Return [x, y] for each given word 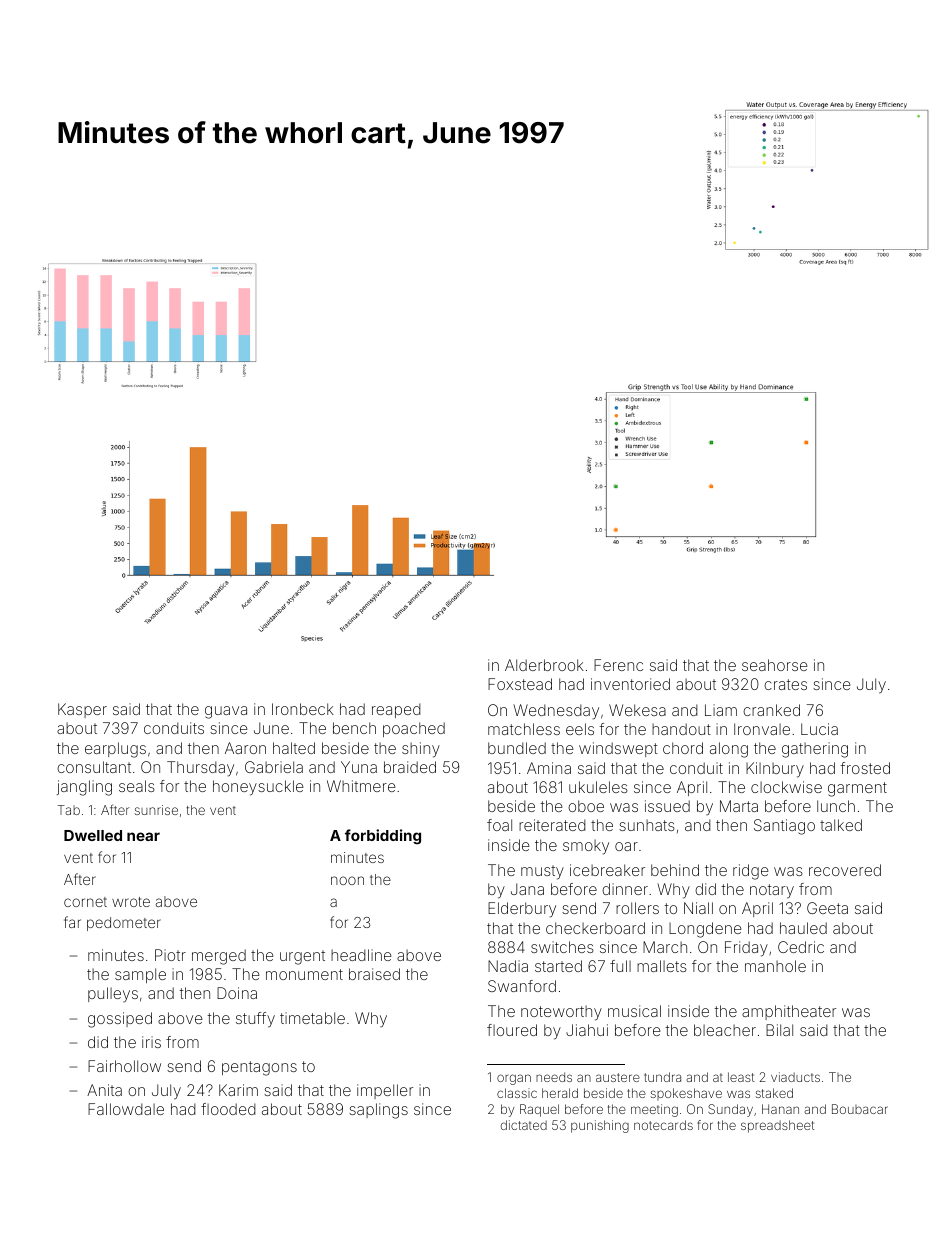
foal [499, 825]
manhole [775, 966]
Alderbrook [544, 665]
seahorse [774, 665]
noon [347, 880]
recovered [845, 870]
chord [683, 748]
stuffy [255, 1020]
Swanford [522, 986]
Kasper [82, 710]
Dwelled [93, 835]
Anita [104, 1090]
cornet [85, 902]
